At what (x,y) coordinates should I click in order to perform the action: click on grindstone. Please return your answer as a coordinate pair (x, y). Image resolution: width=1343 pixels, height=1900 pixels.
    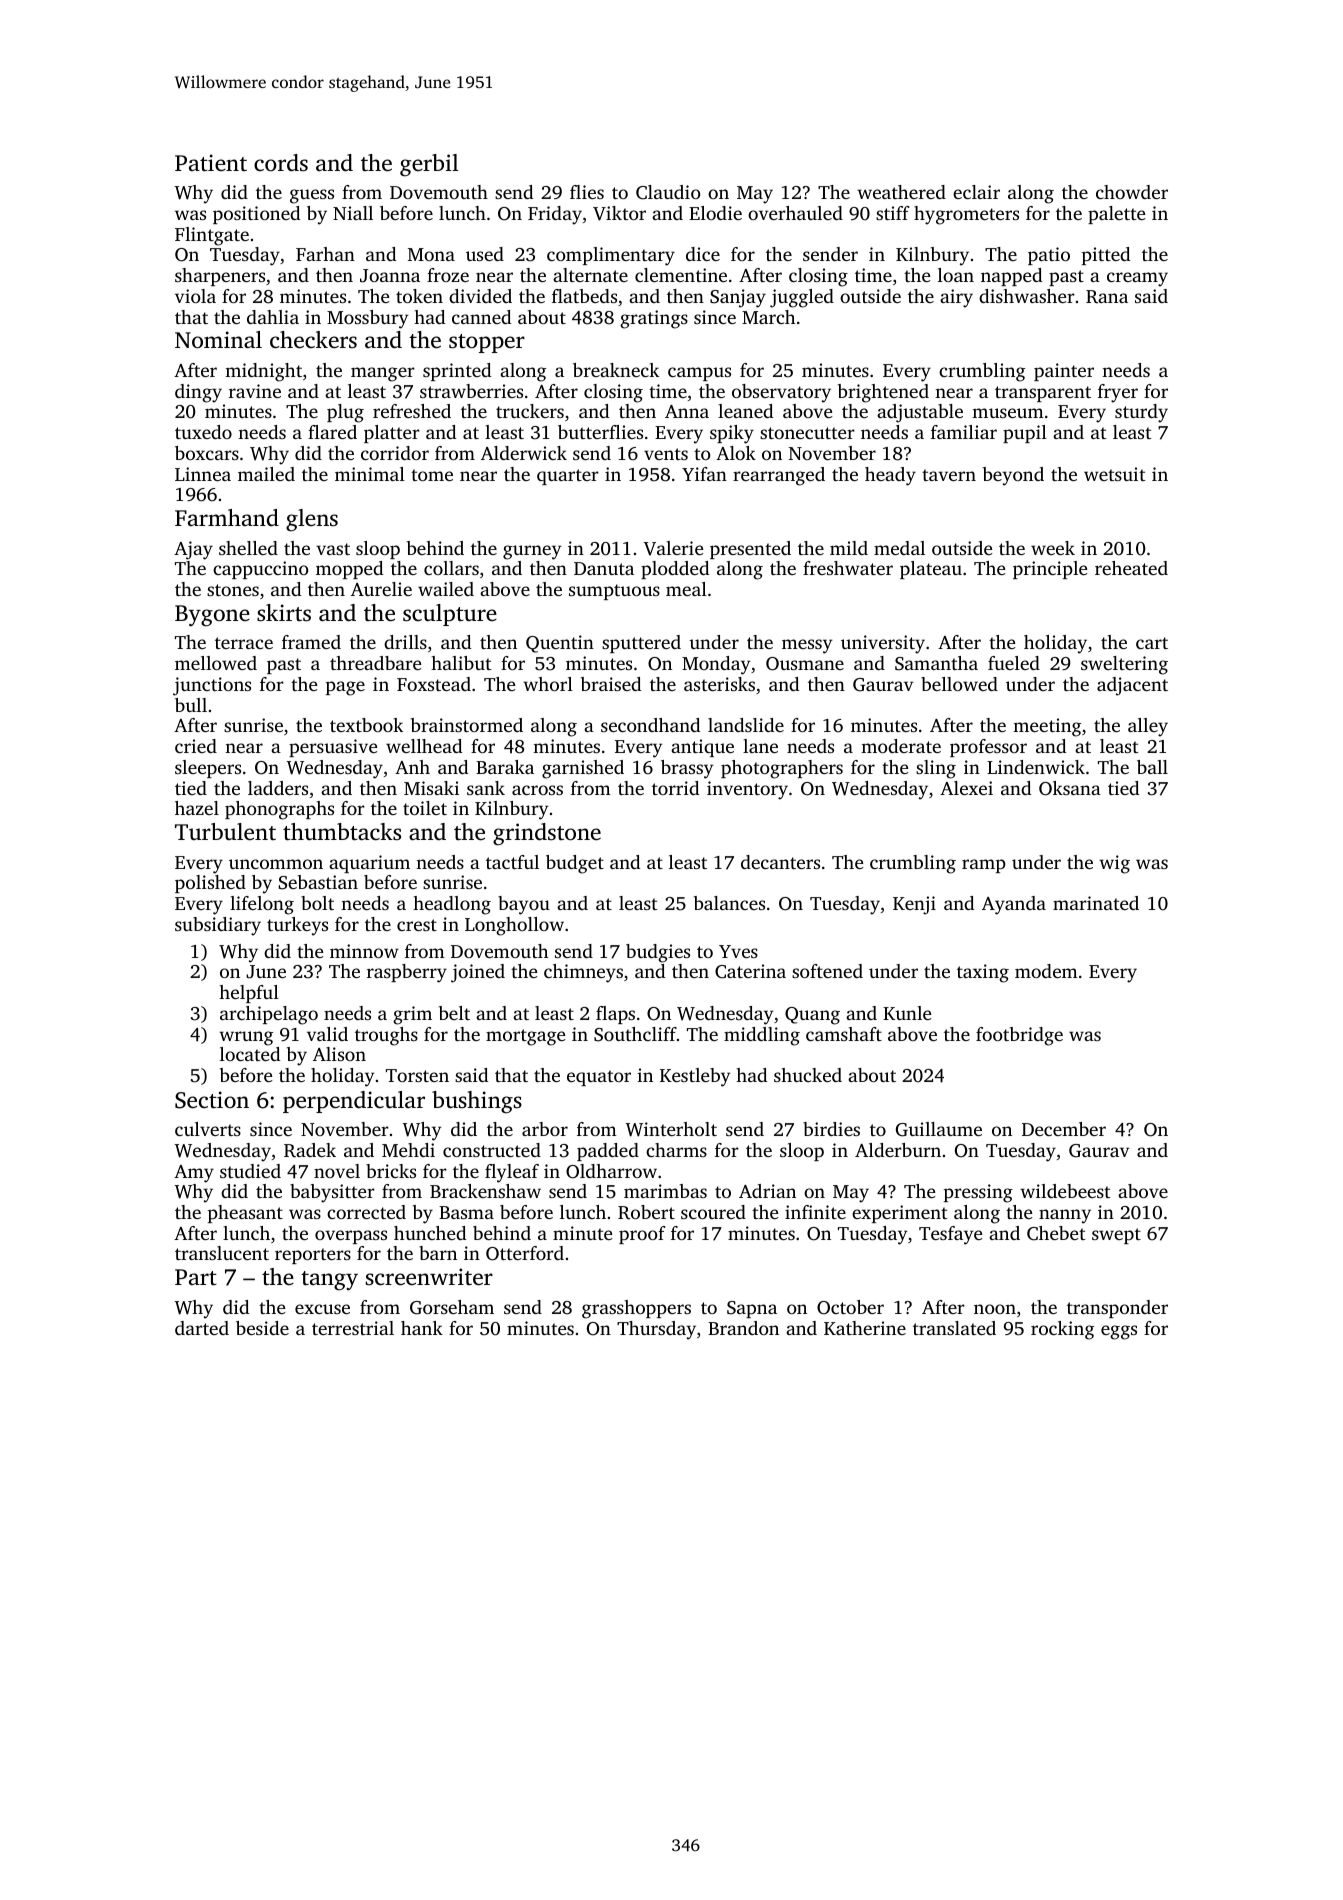
    Looking at the image, I should click on (547, 834).
